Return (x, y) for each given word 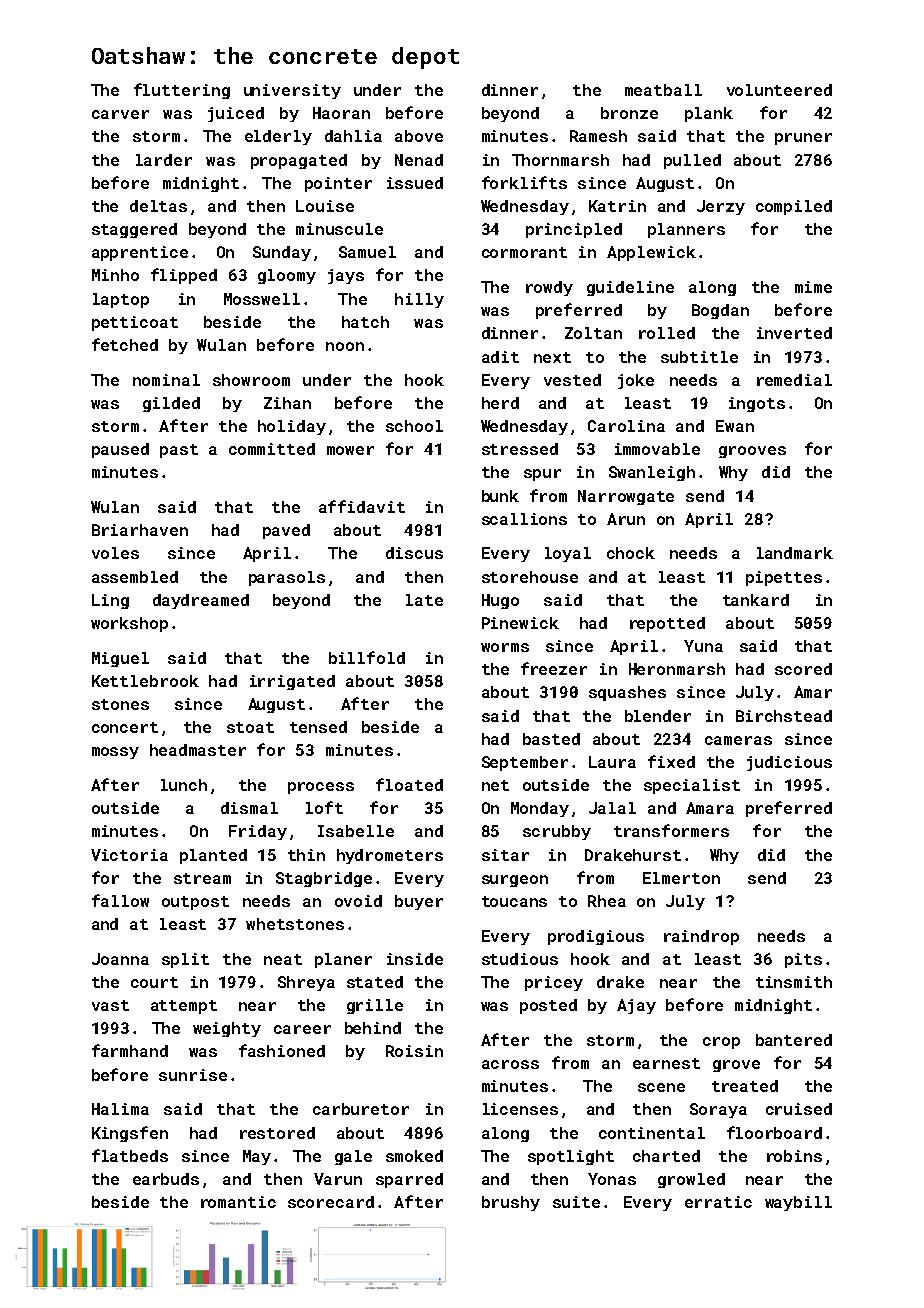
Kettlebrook (145, 681)
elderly (278, 137)
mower (350, 450)
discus (414, 553)
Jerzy (721, 207)
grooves (752, 452)
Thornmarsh (560, 160)
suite (576, 1202)
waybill (798, 1203)
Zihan (287, 403)
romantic (238, 1202)
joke (636, 381)
